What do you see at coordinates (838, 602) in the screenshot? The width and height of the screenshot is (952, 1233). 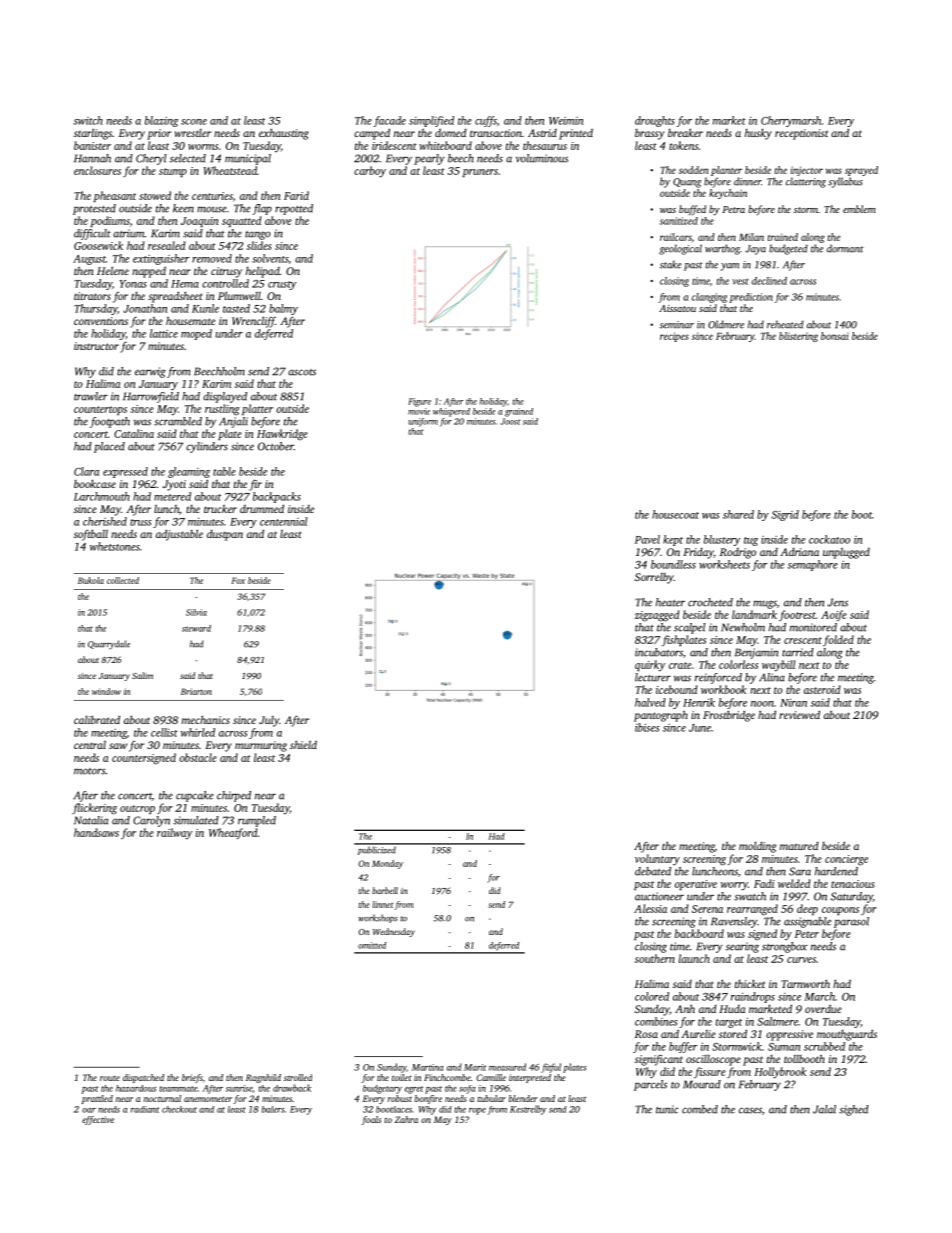 I see `Jens` at bounding box center [838, 602].
